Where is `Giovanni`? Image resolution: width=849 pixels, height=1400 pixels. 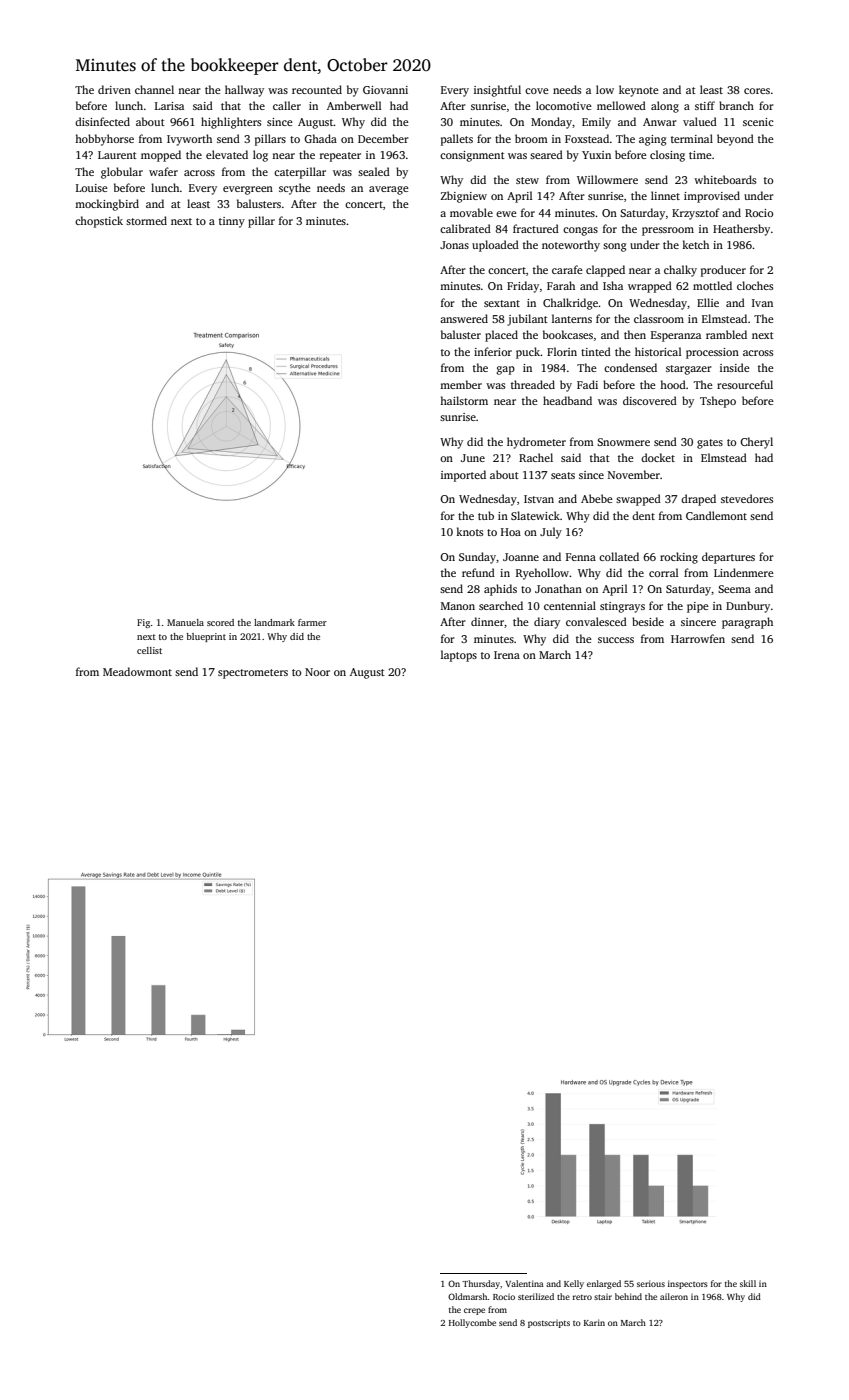
Giovanni is located at coordinates (385, 90).
